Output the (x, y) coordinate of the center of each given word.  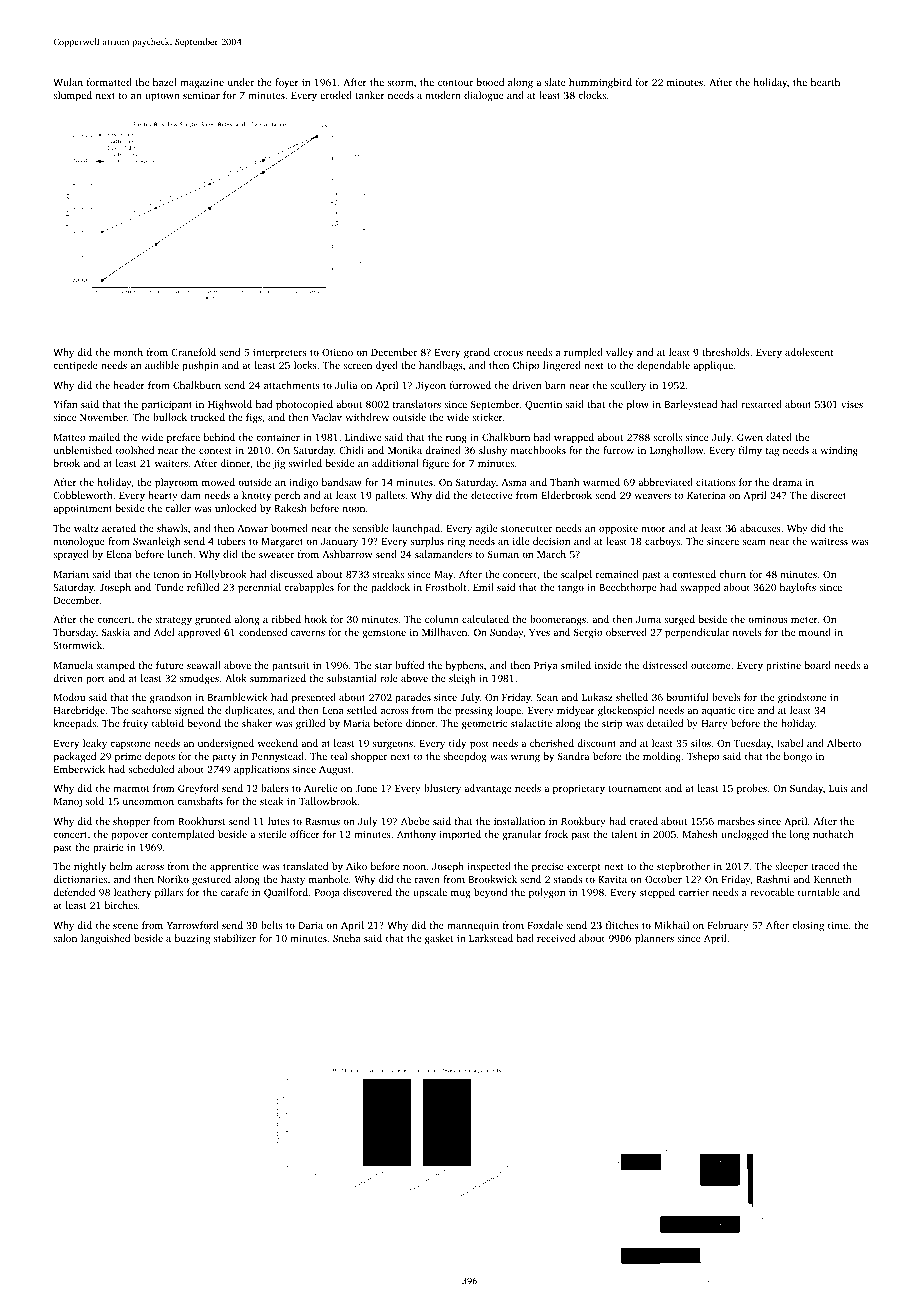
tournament (635, 789)
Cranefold (193, 352)
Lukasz (597, 697)
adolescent (809, 352)
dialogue (483, 96)
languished (105, 939)
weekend (278, 743)
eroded (336, 95)
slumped (72, 96)
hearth (825, 82)
